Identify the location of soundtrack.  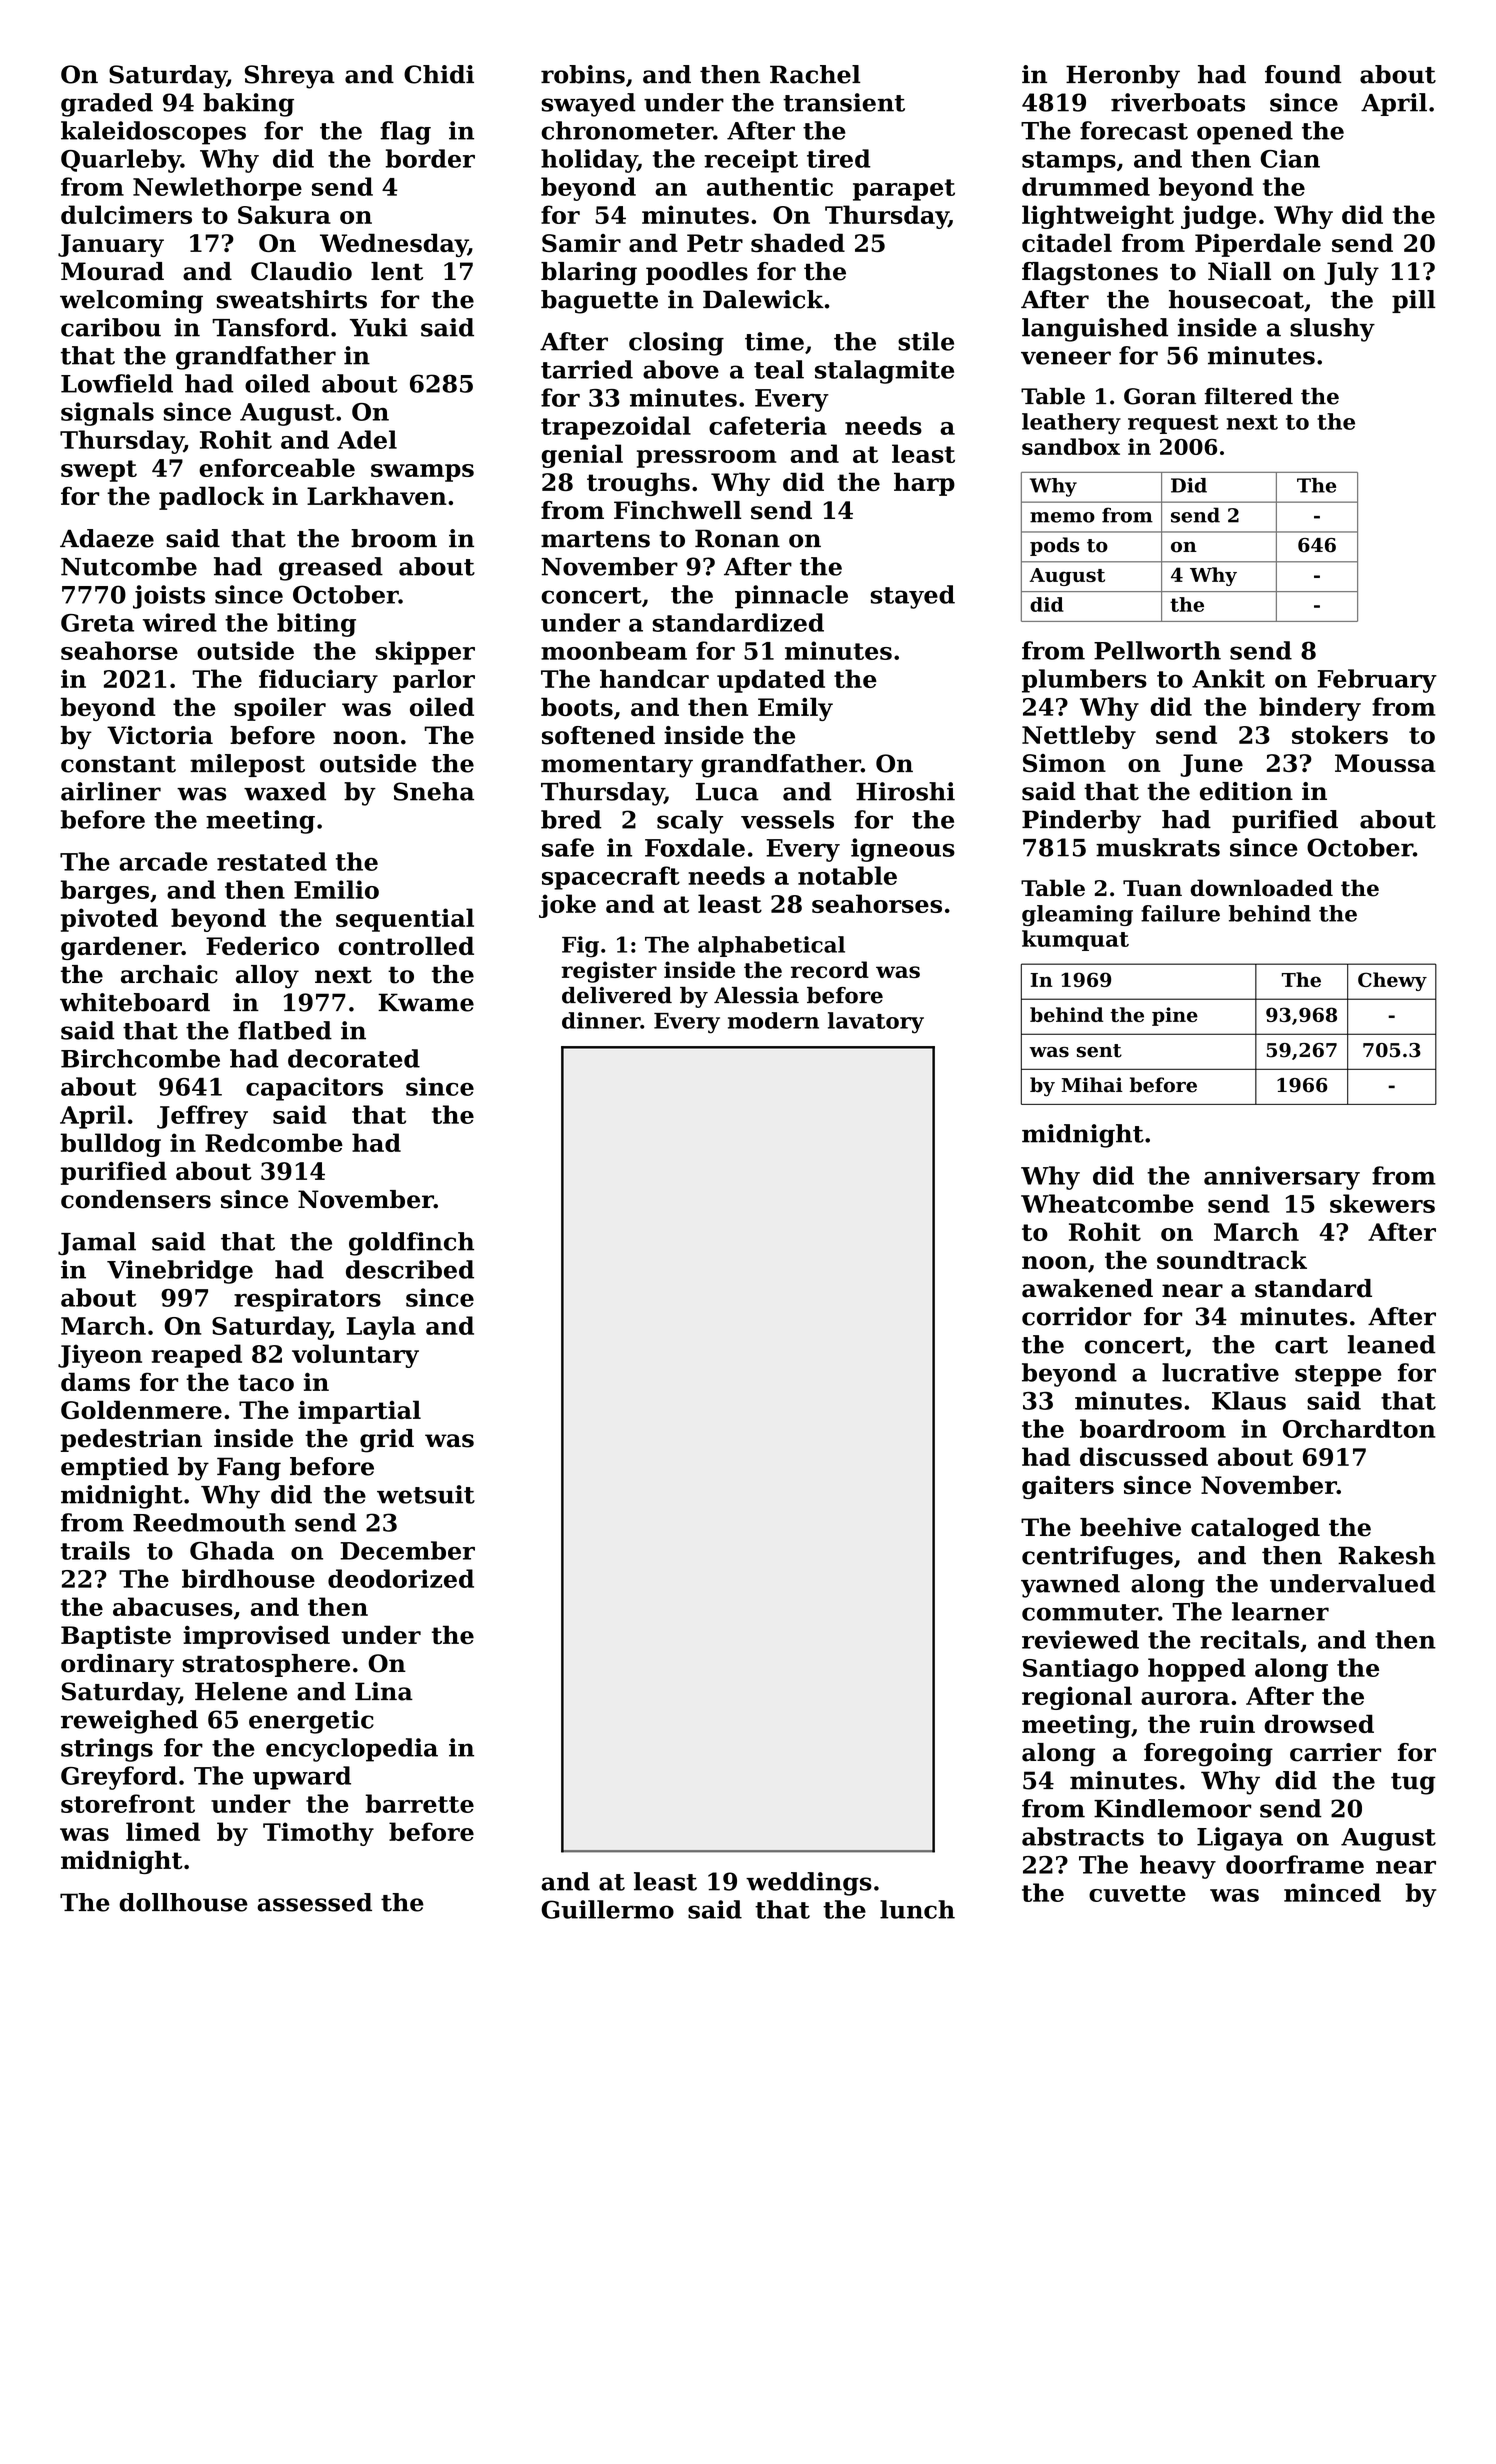
(1232, 1259).
